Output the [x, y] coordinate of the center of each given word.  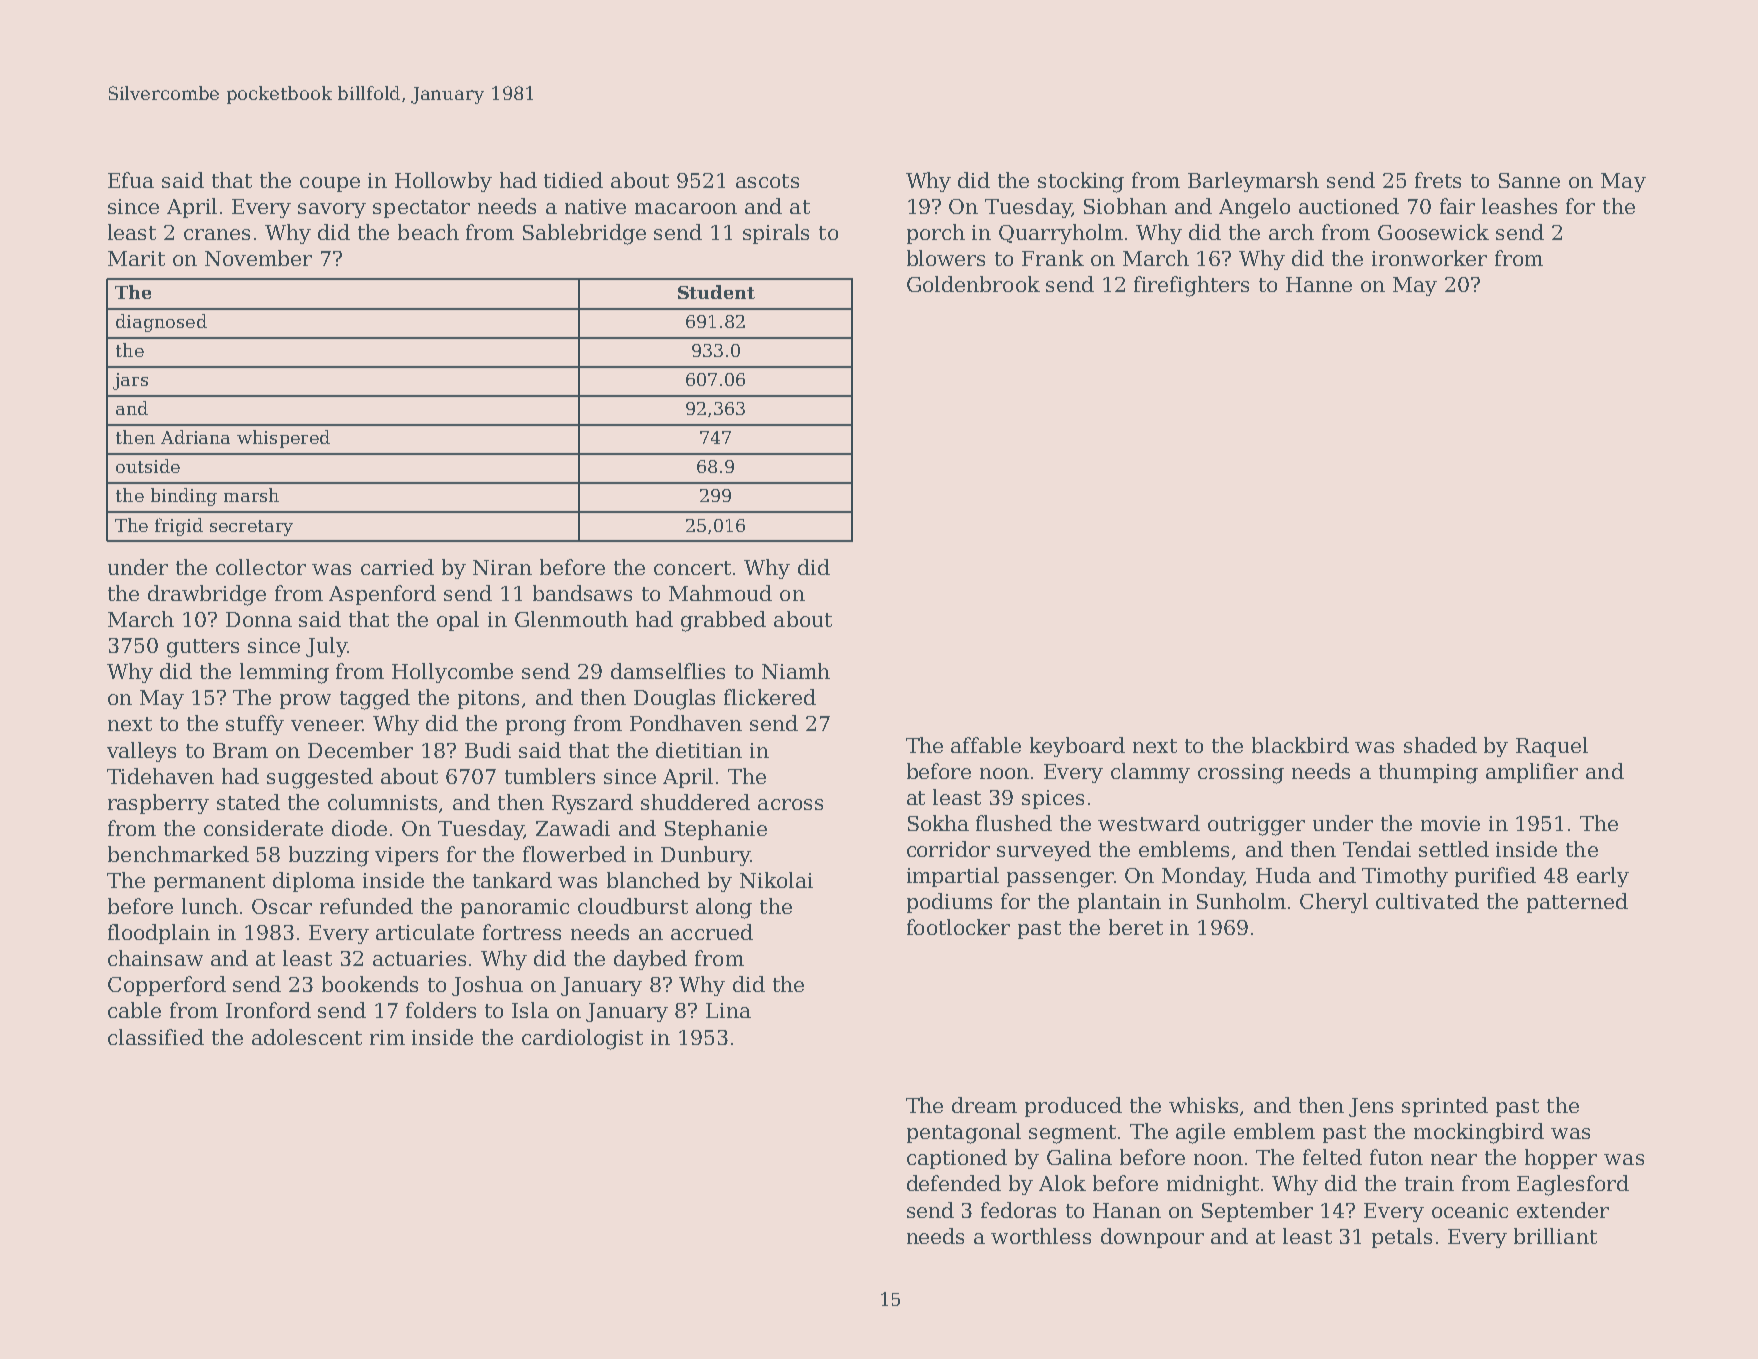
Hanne [1319, 284]
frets [1438, 180]
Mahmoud [720, 593]
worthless [1041, 1236]
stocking [1081, 182]
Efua [131, 180]
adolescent [307, 1037]
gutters [203, 648]
